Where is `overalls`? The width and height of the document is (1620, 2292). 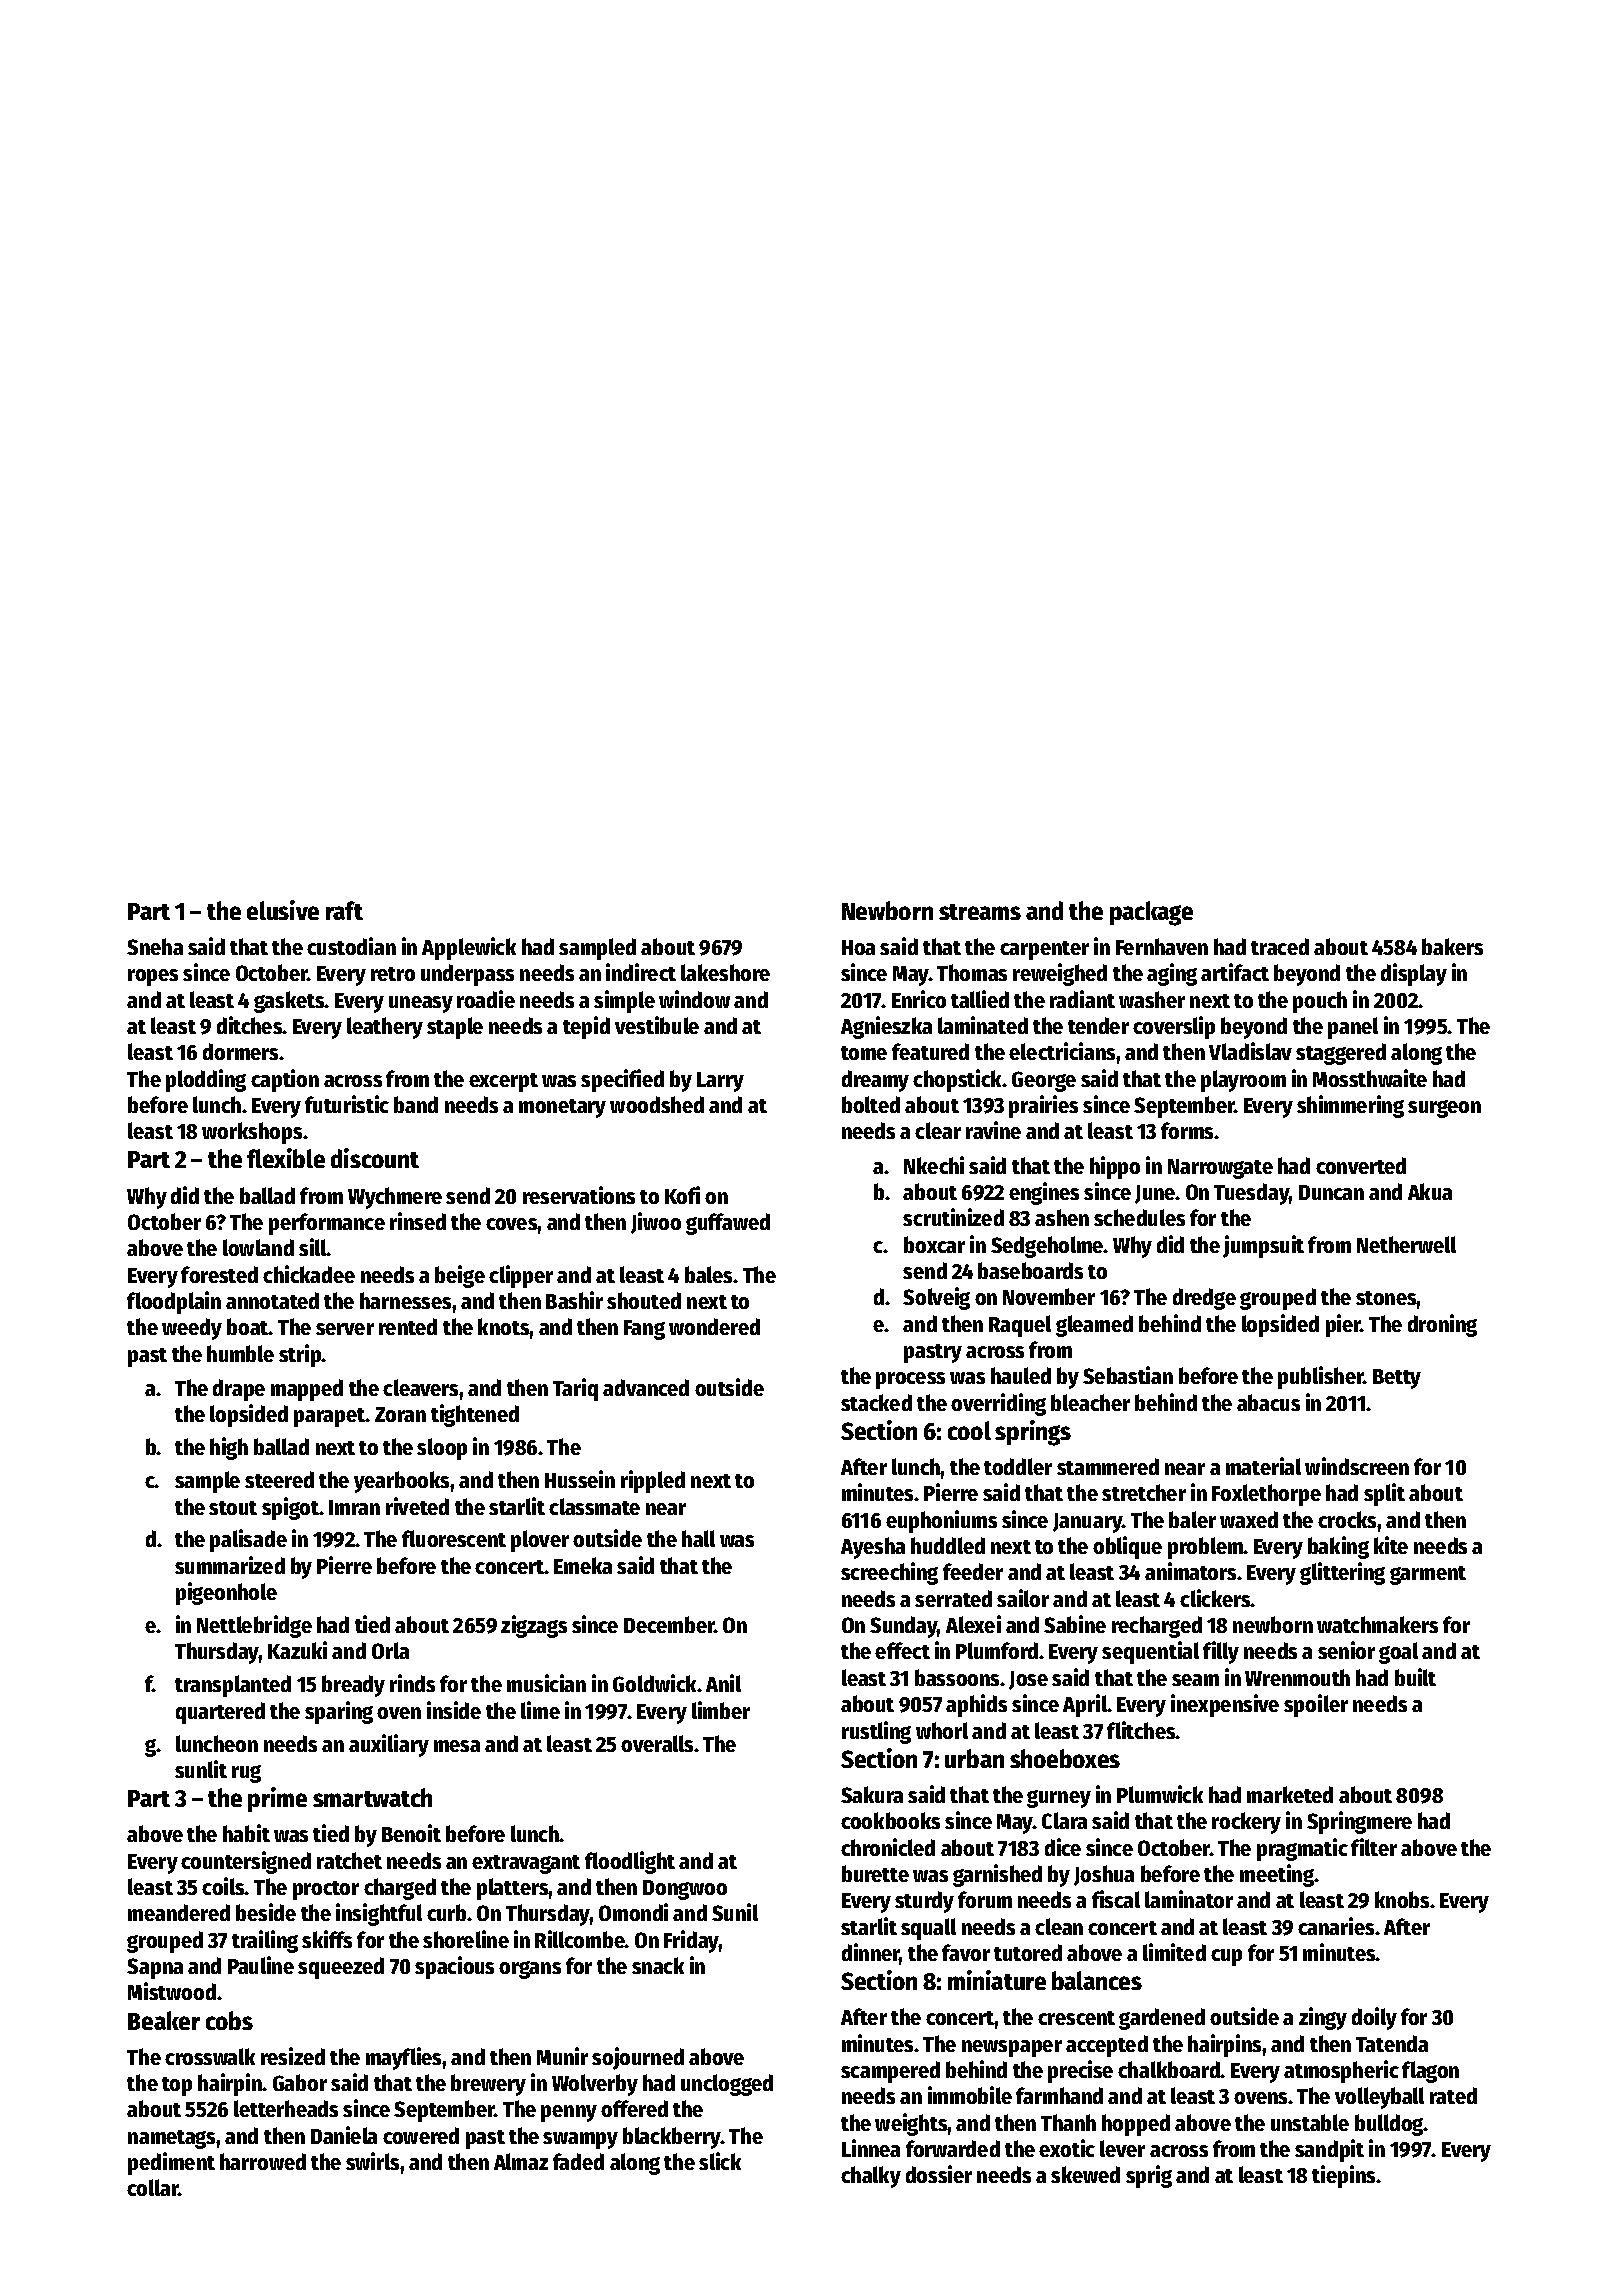
overalls is located at coordinates (657, 1743).
